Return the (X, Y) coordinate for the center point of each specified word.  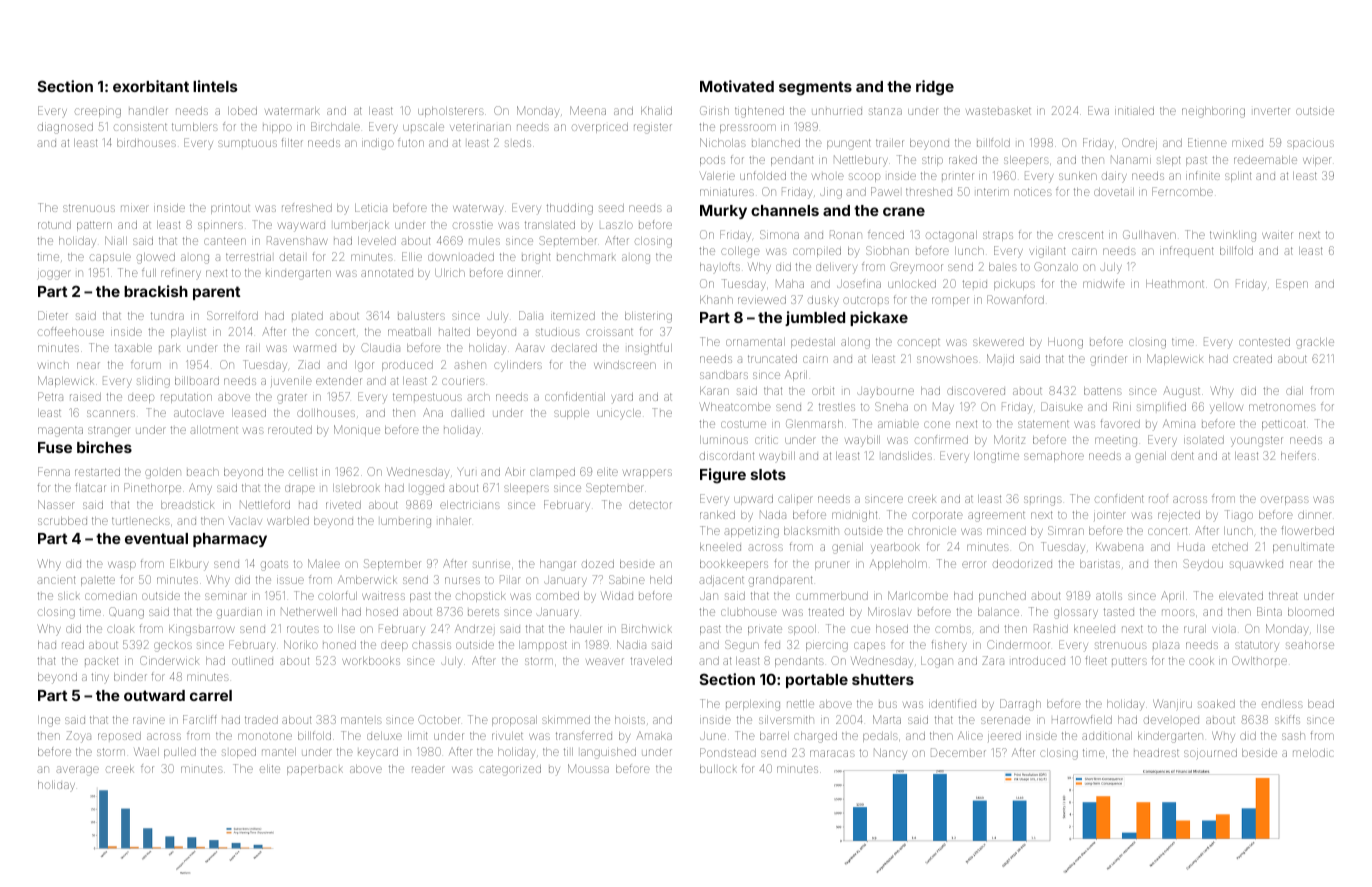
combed (557, 596)
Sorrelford (232, 315)
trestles (837, 407)
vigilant (1047, 252)
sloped (239, 753)
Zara (993, 660)
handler (148, 111)
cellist (303, 472)
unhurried (837, 111)
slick (69, 596)
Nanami (1131, 159)
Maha (790, 283)
